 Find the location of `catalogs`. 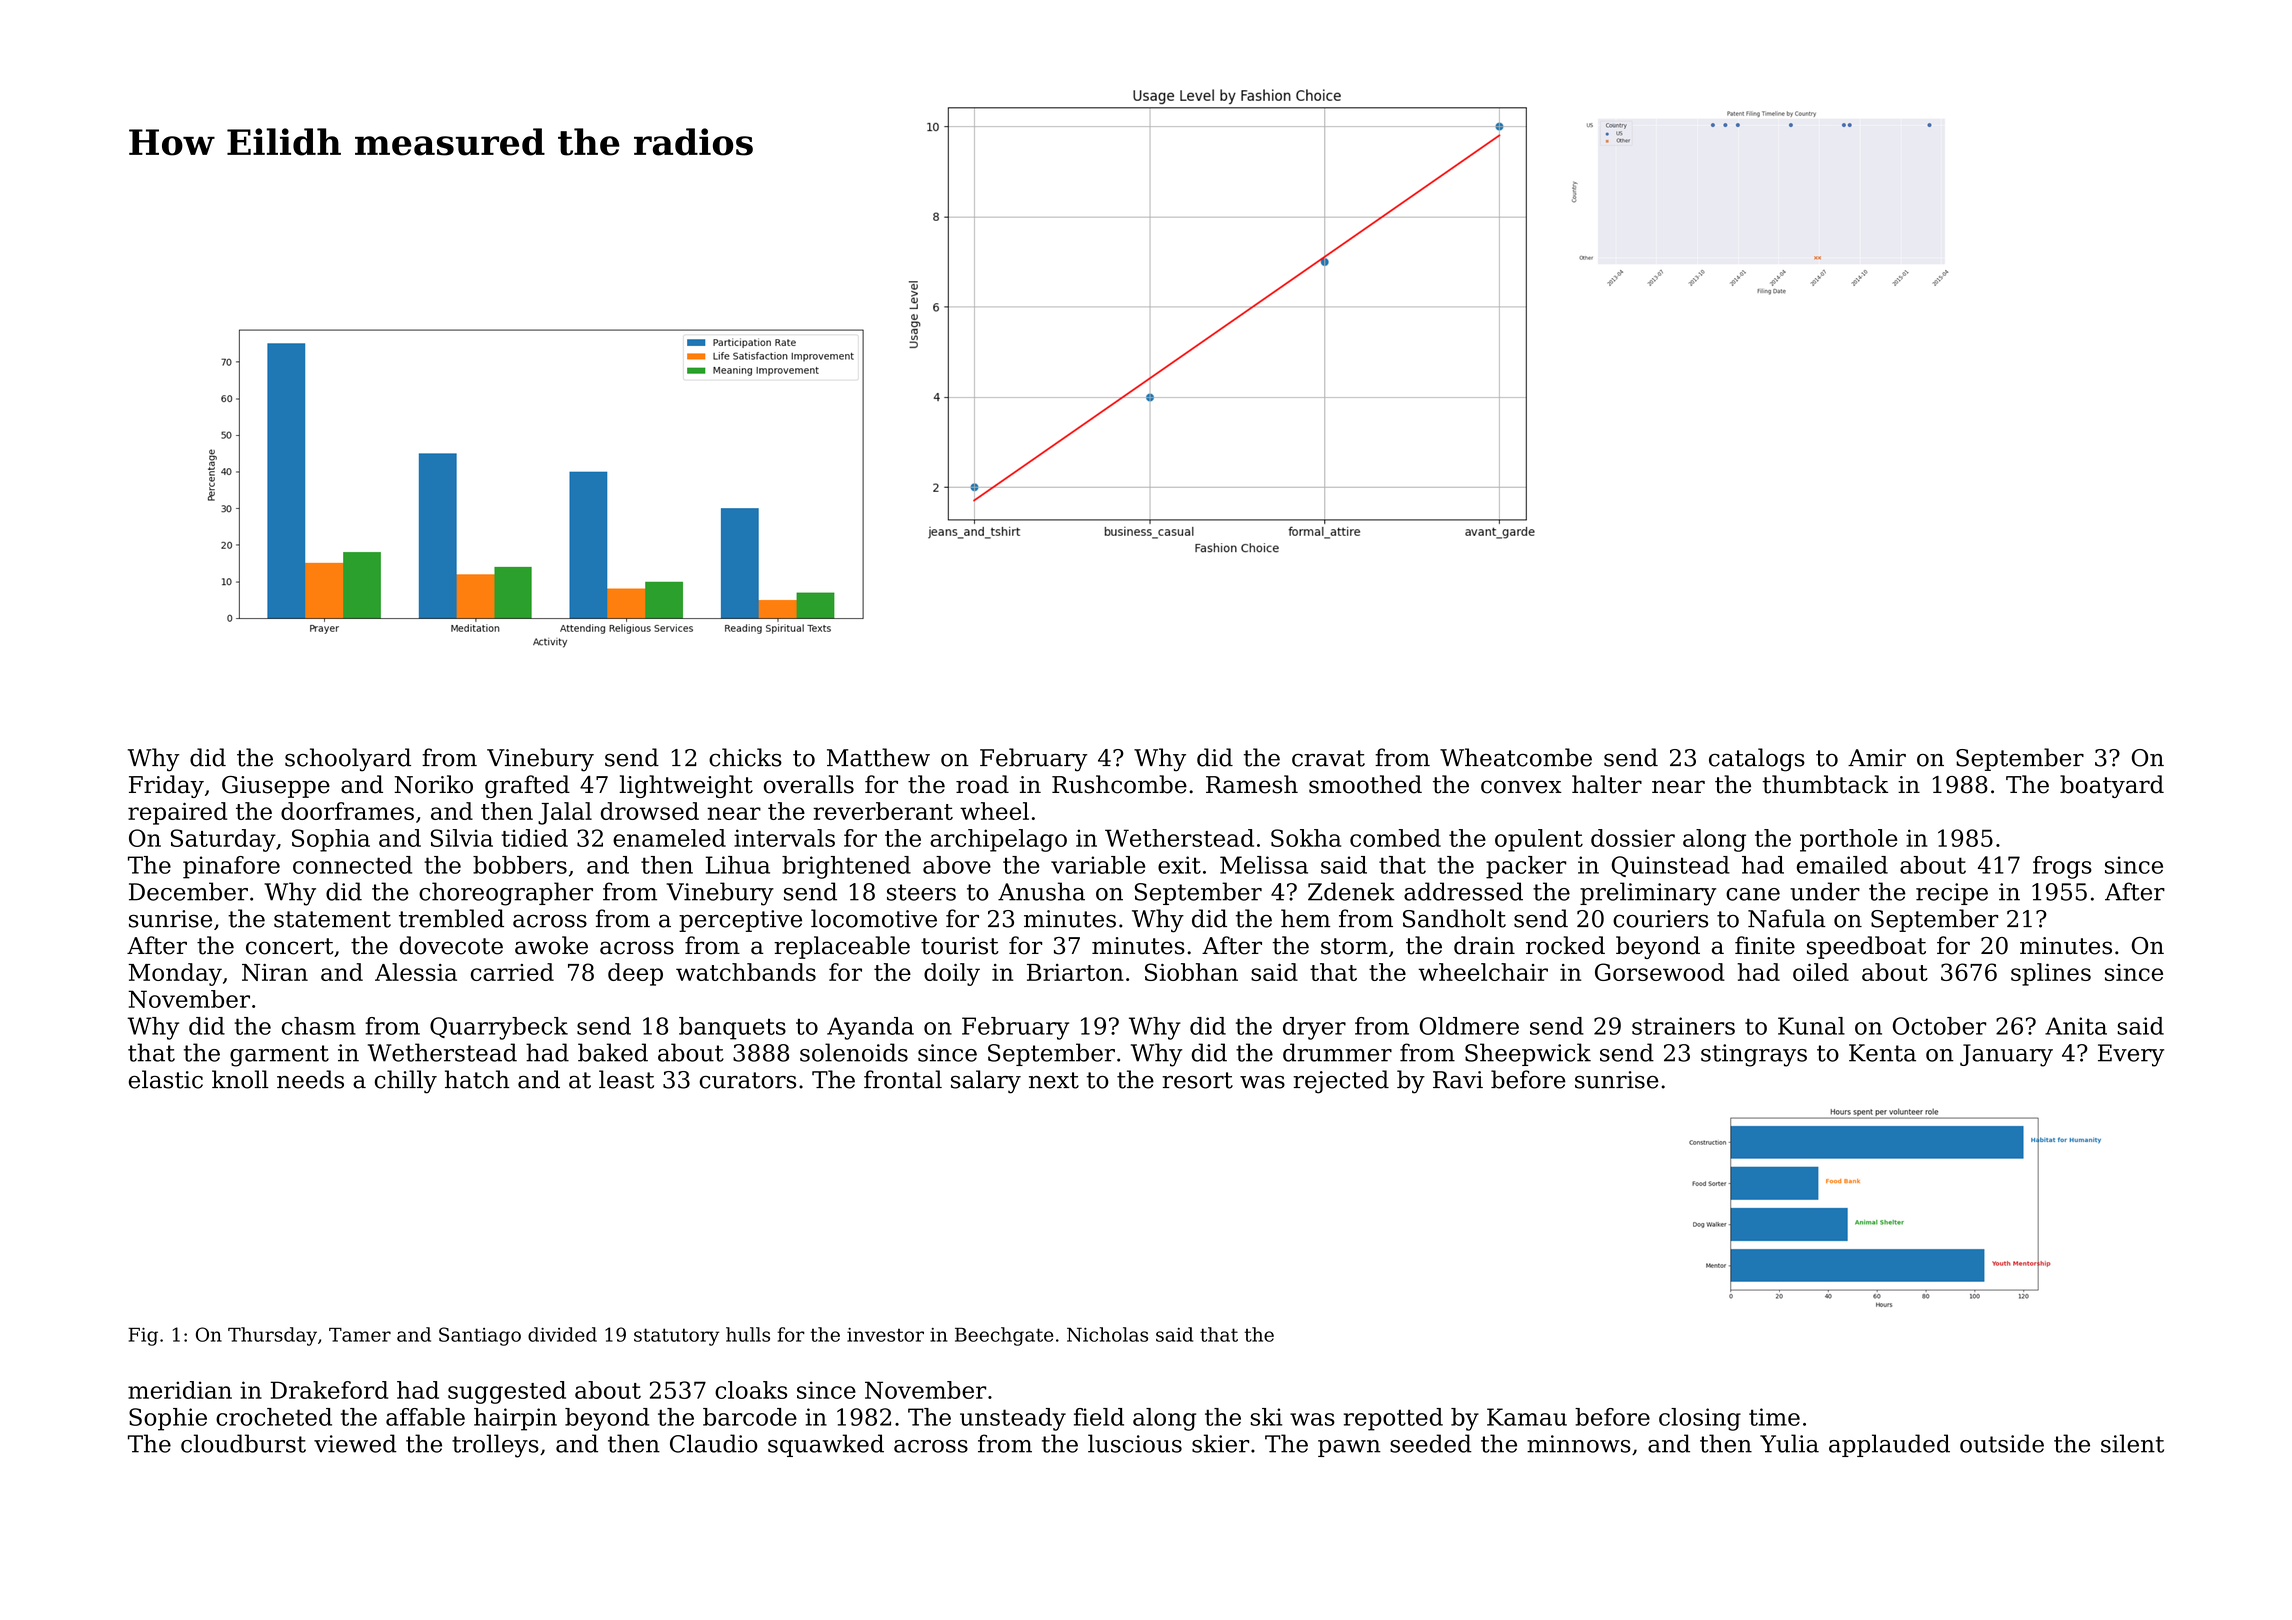

catalogs is located at coordinates (1757, 760).
